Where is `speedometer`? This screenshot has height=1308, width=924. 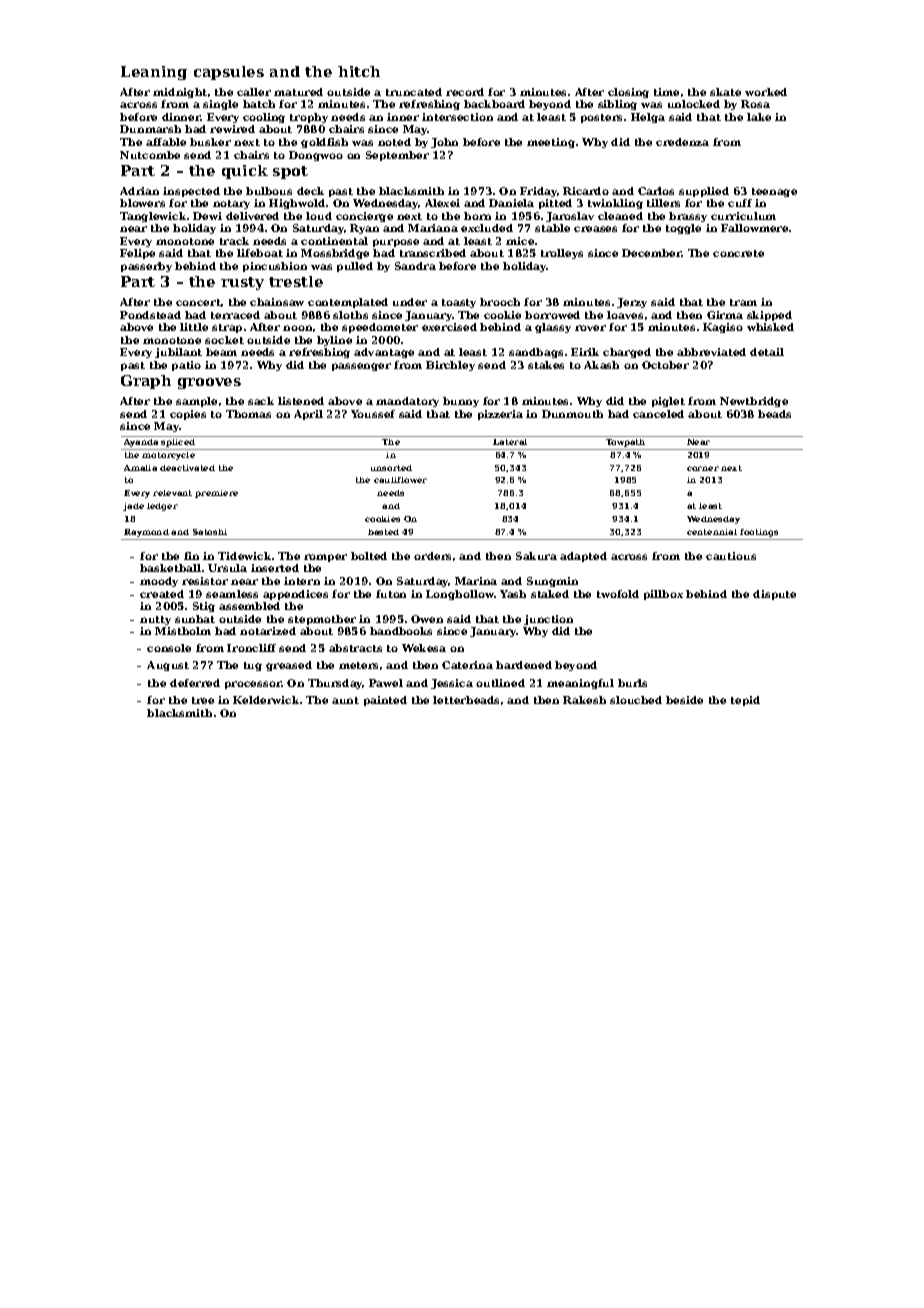
speedometer is located at coordinates (380, 328).
